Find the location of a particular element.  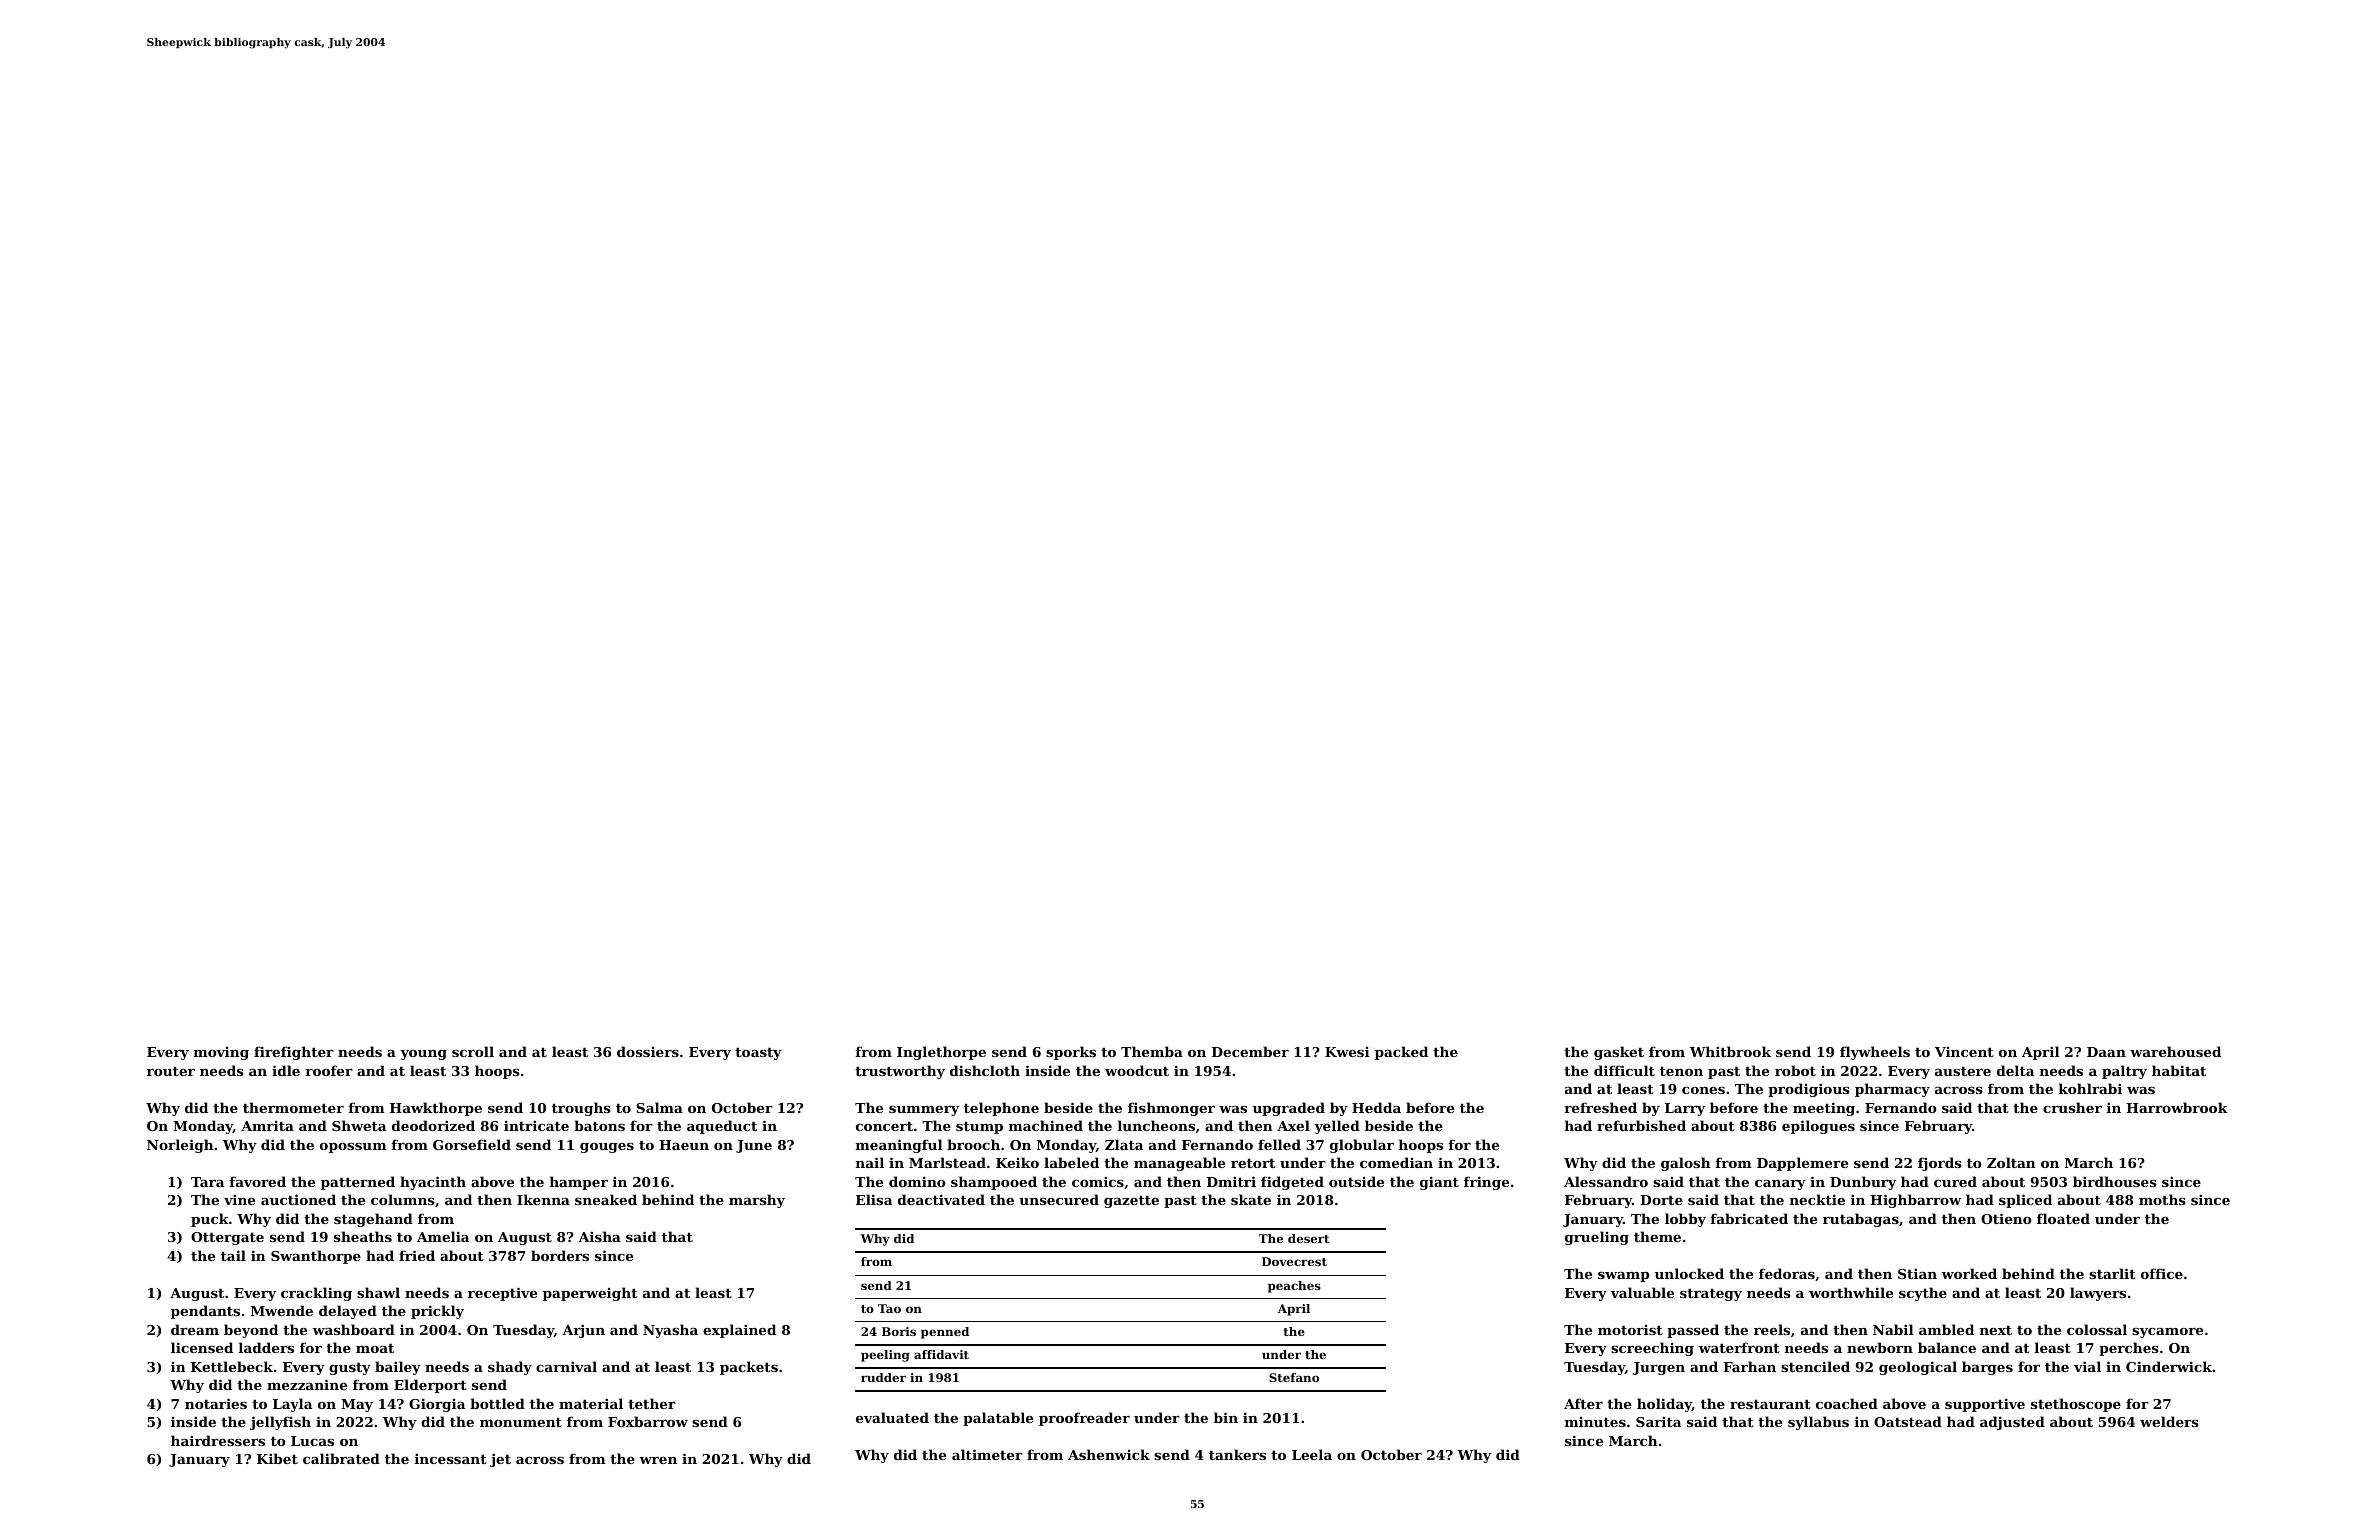

puck is located at coordinates (210, 1220).
